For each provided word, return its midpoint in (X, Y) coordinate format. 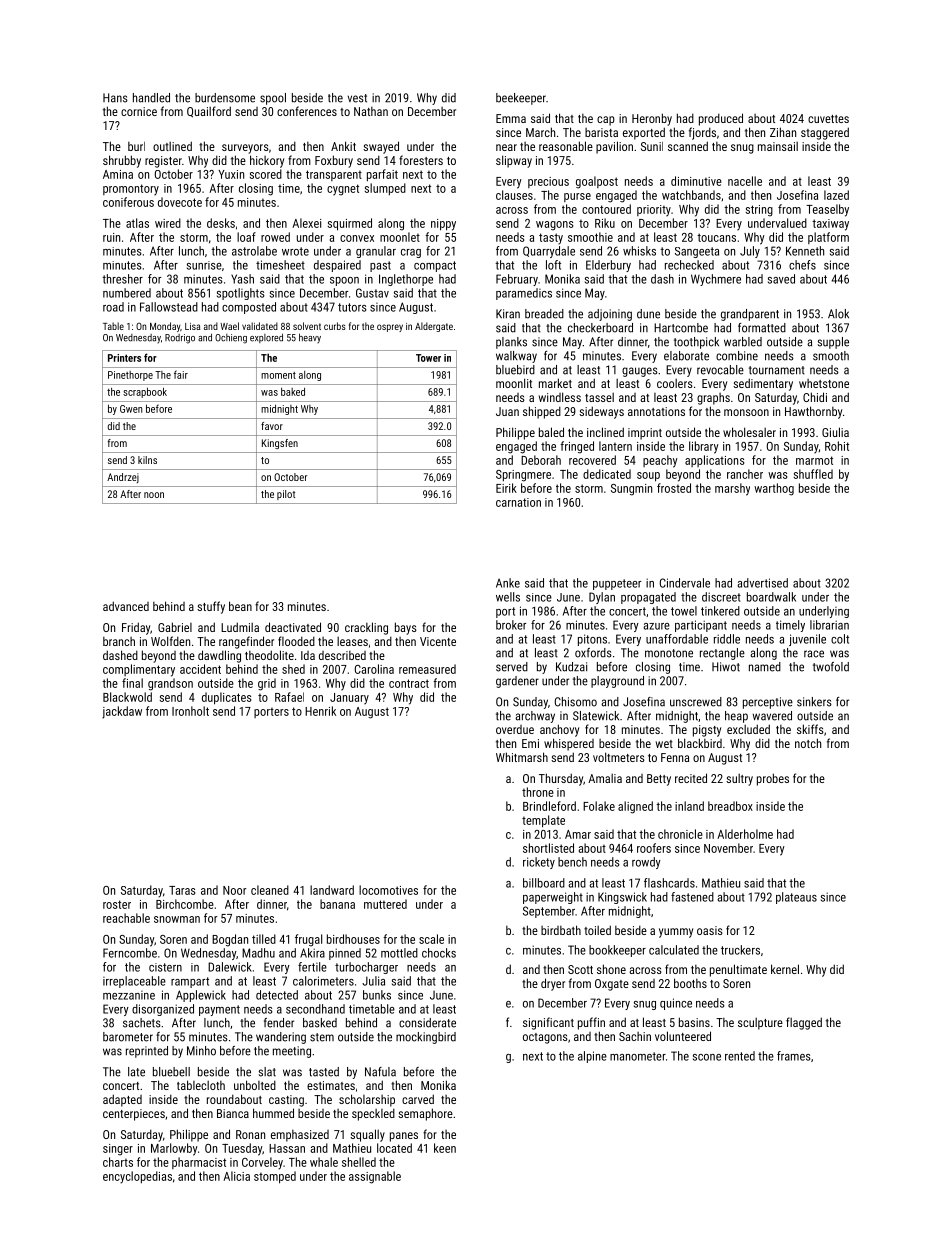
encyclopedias (137, 1177)
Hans (115, 98)
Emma (511, 118)
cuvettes (828, 119)
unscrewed (696, 702)
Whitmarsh (522, 757)
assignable (375, 1177)
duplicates (226, 698)
